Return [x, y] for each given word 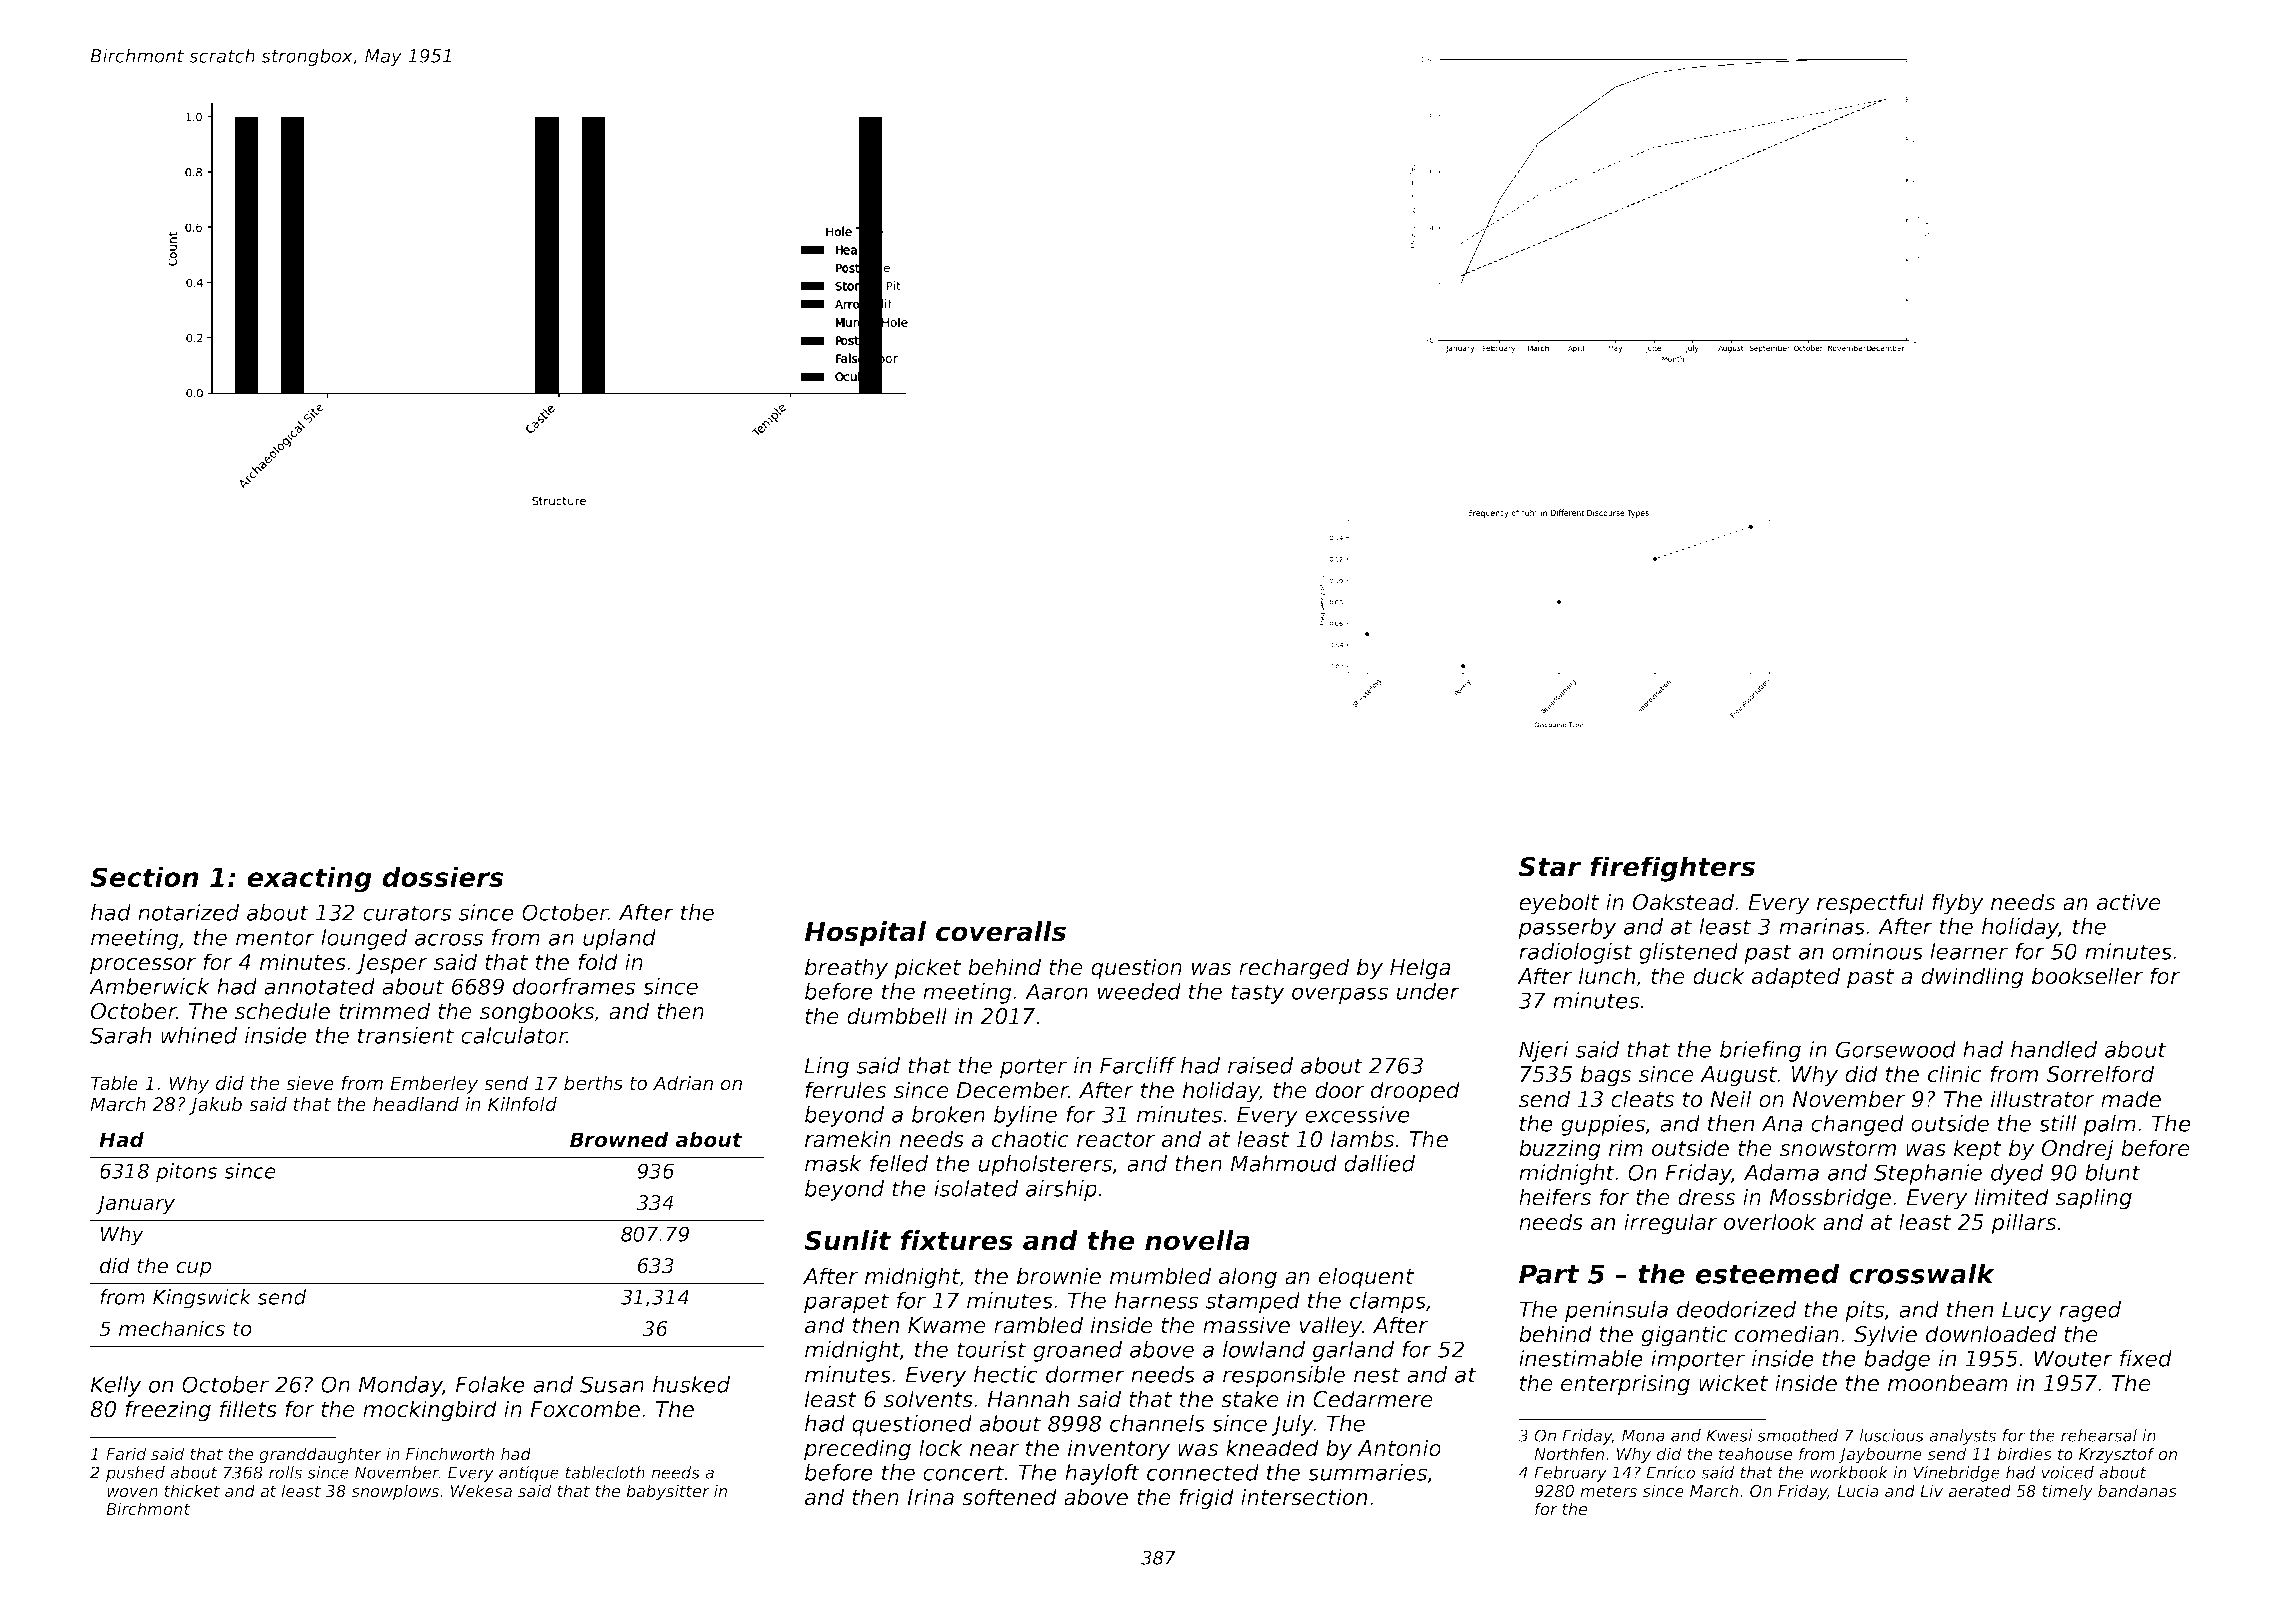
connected [1203, 1472]
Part [1549, 1274]
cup [194, 1269]
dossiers [443, 877]
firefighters [1672, 869]
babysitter [668, 1492]
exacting [309, 880]
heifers [1555, 1197]
